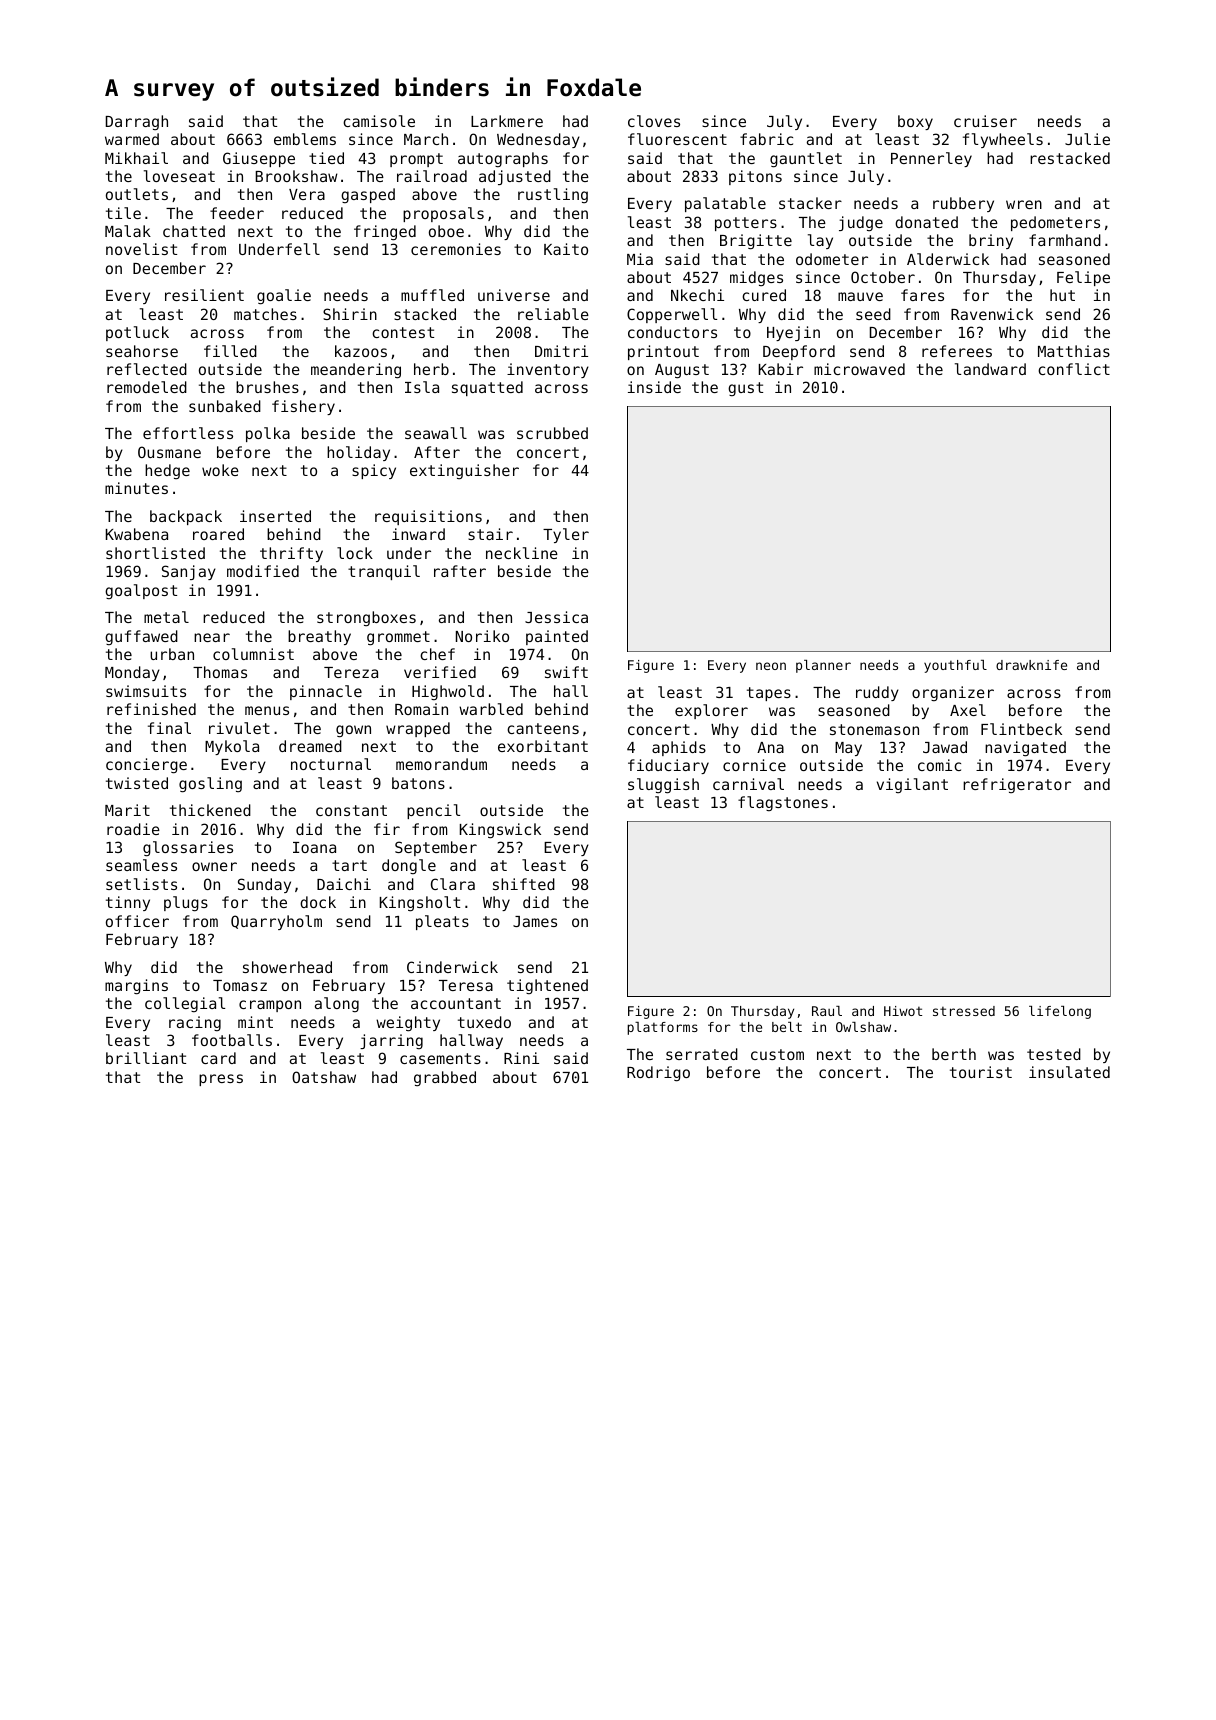 The image size is (1216, 1720). What do you see at coordinates (985, 121) in the document?
I see `cruiser` at bounding box center [985, 121].
